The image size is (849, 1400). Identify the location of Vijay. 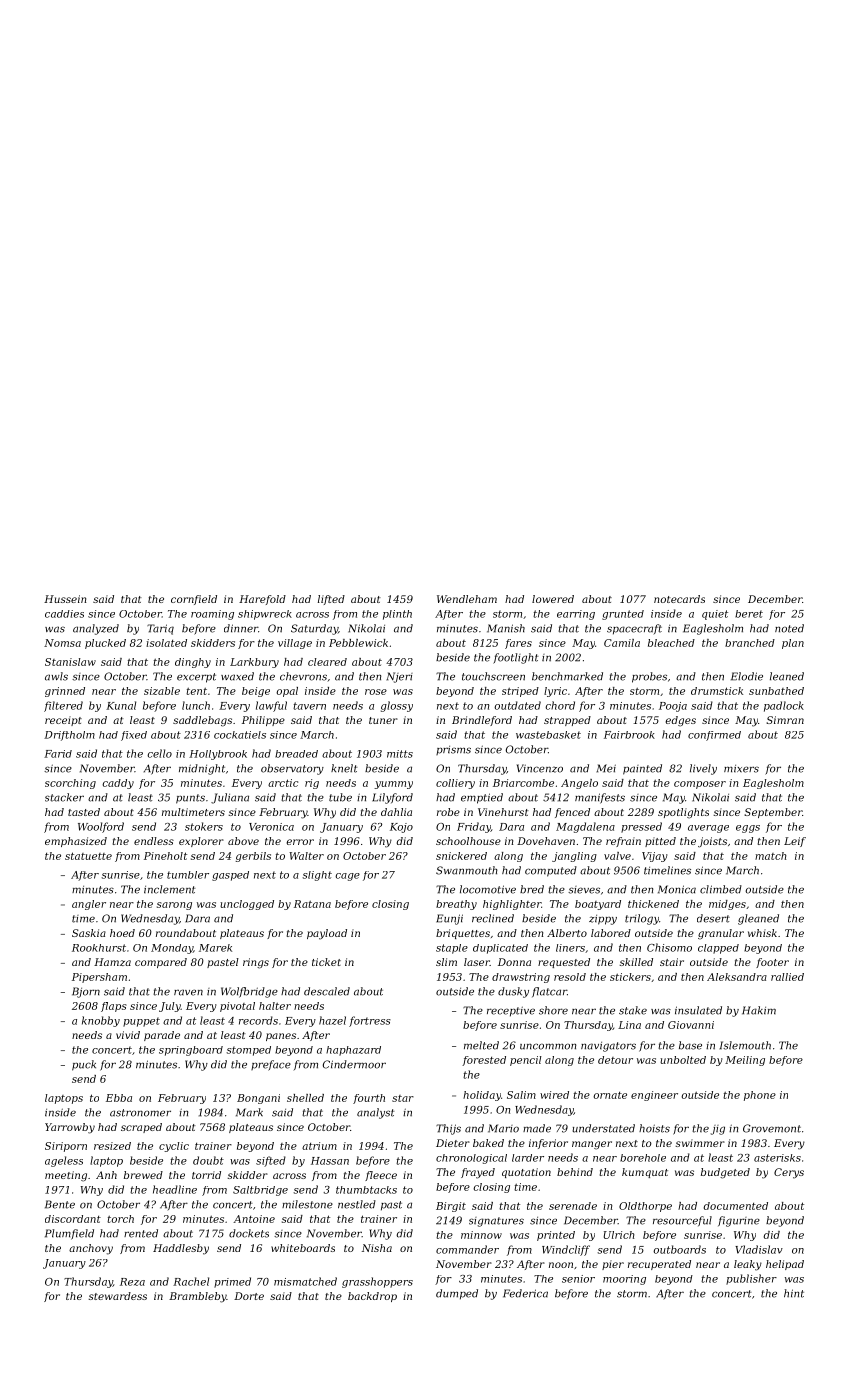
(655, 857).
